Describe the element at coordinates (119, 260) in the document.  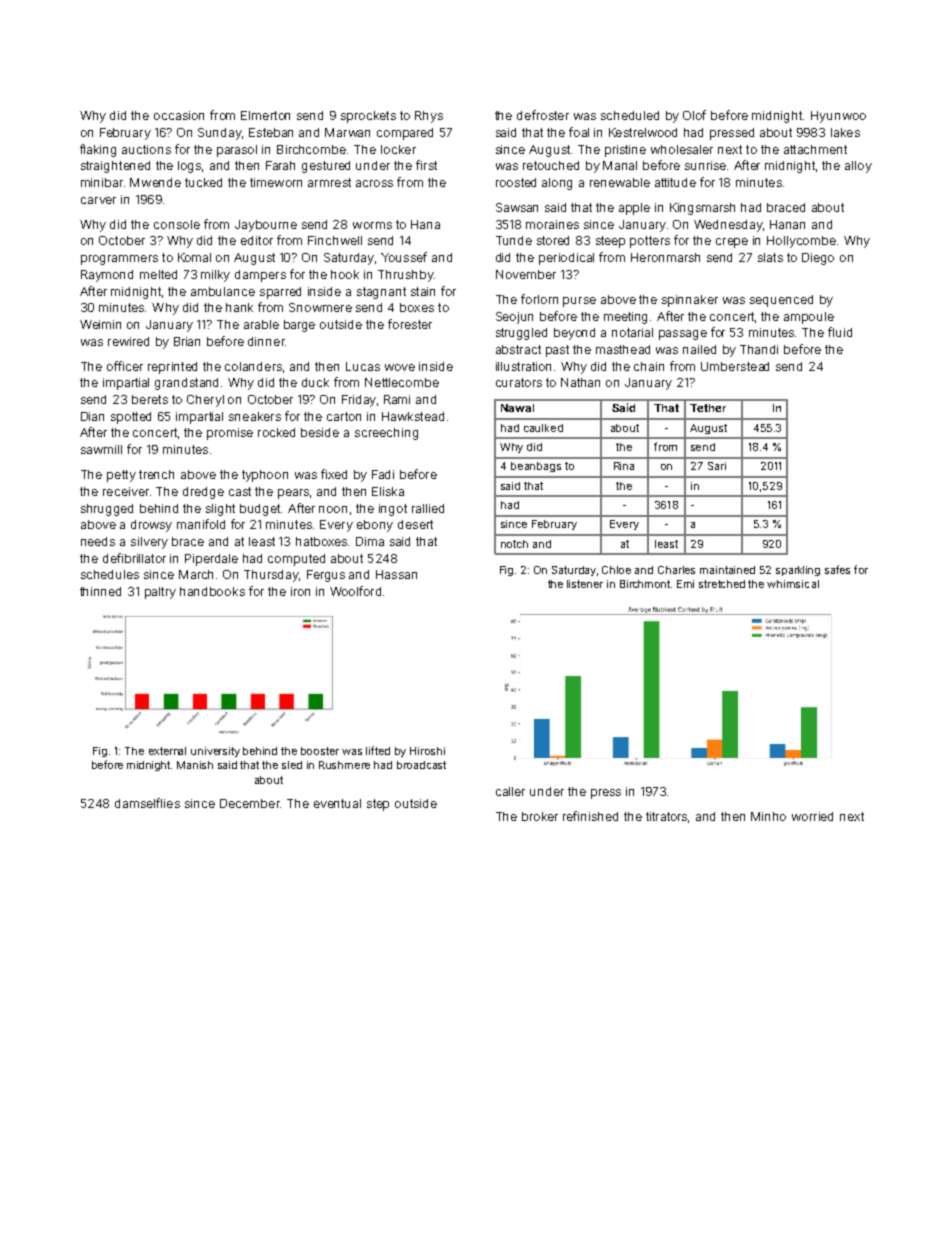
I see `programmers` at that location.
